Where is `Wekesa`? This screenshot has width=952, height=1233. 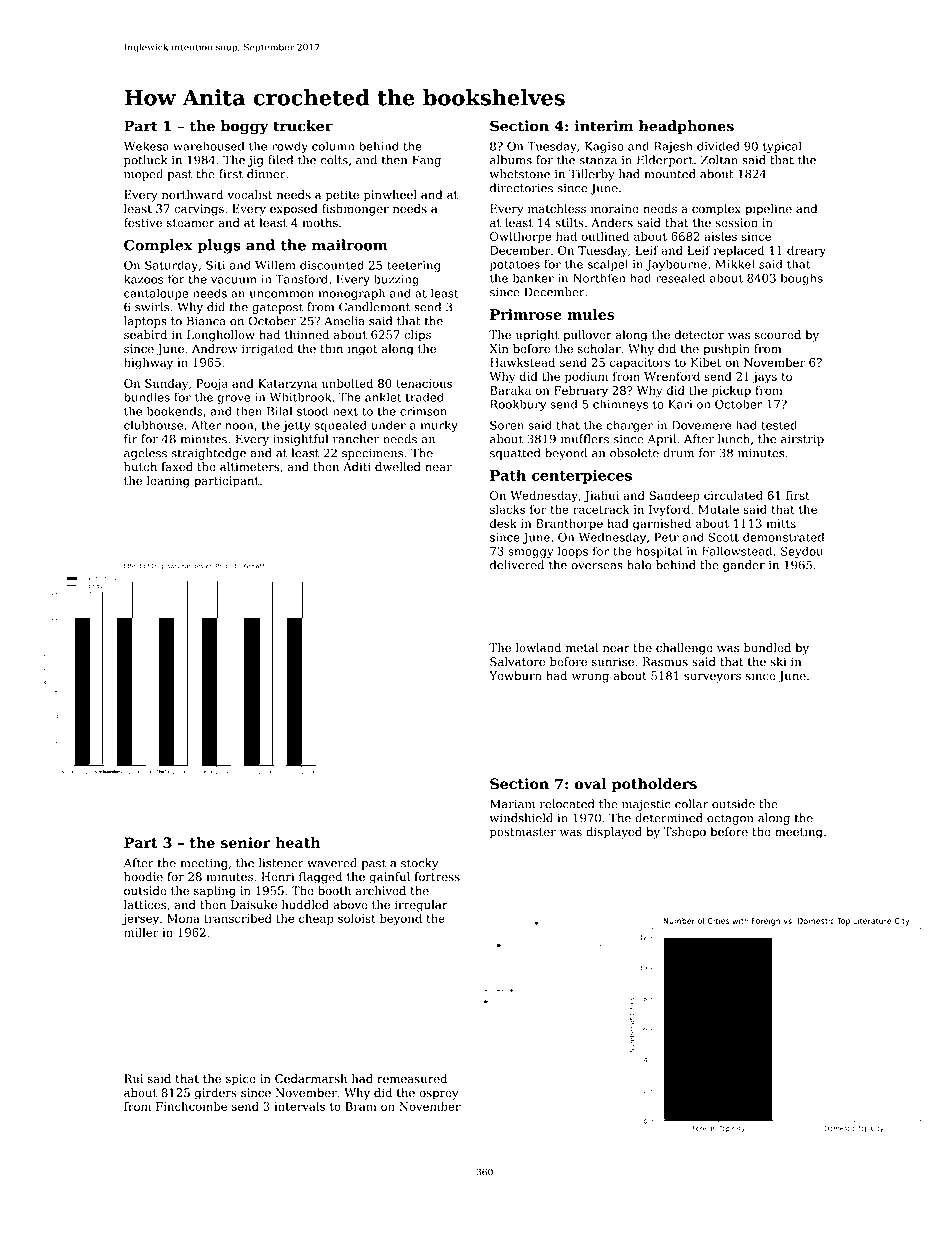
Wekesa is located at coordinates (146, 146).
